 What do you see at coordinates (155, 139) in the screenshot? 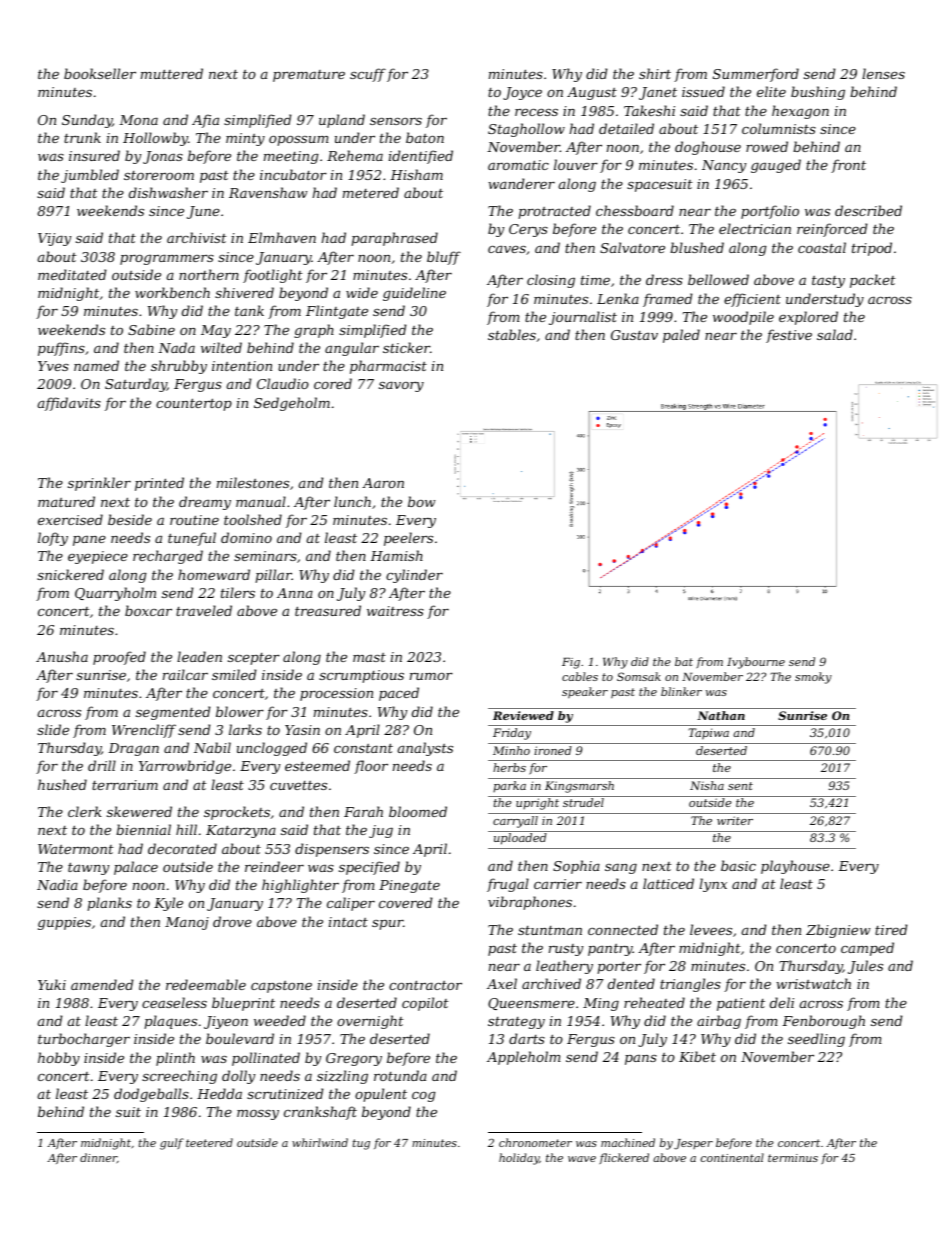
I see `Hollowby` at bounding box center [155, 139].
